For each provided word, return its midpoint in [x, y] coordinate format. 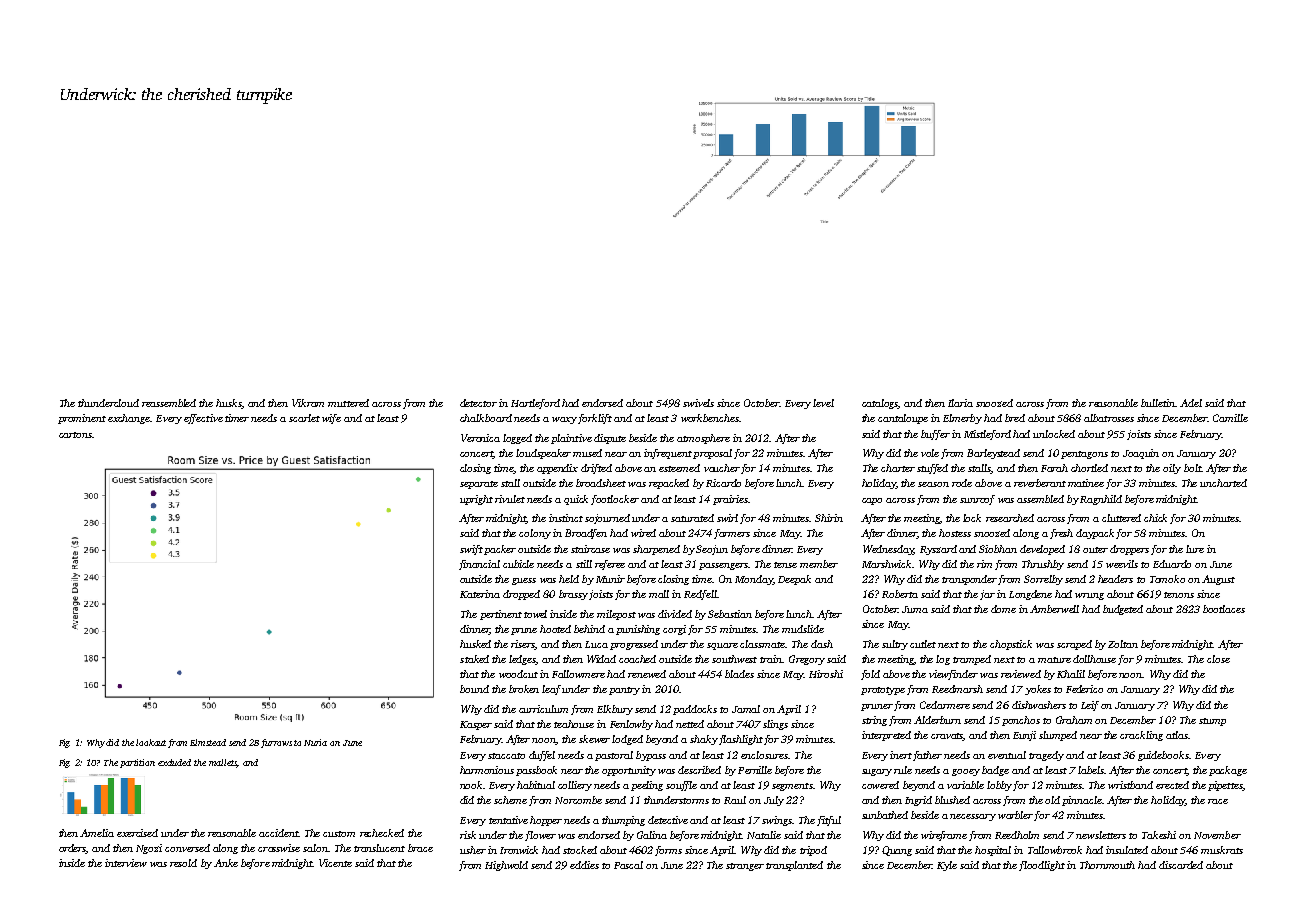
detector [478, 403]
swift [471, 550]
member [819, 564]
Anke [226, 863]
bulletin [1158, 403]
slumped [1058, 736]
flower [540, 836]
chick [1155, 518]
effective [203, 419]
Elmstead [208, 742]
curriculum [543, 709]
